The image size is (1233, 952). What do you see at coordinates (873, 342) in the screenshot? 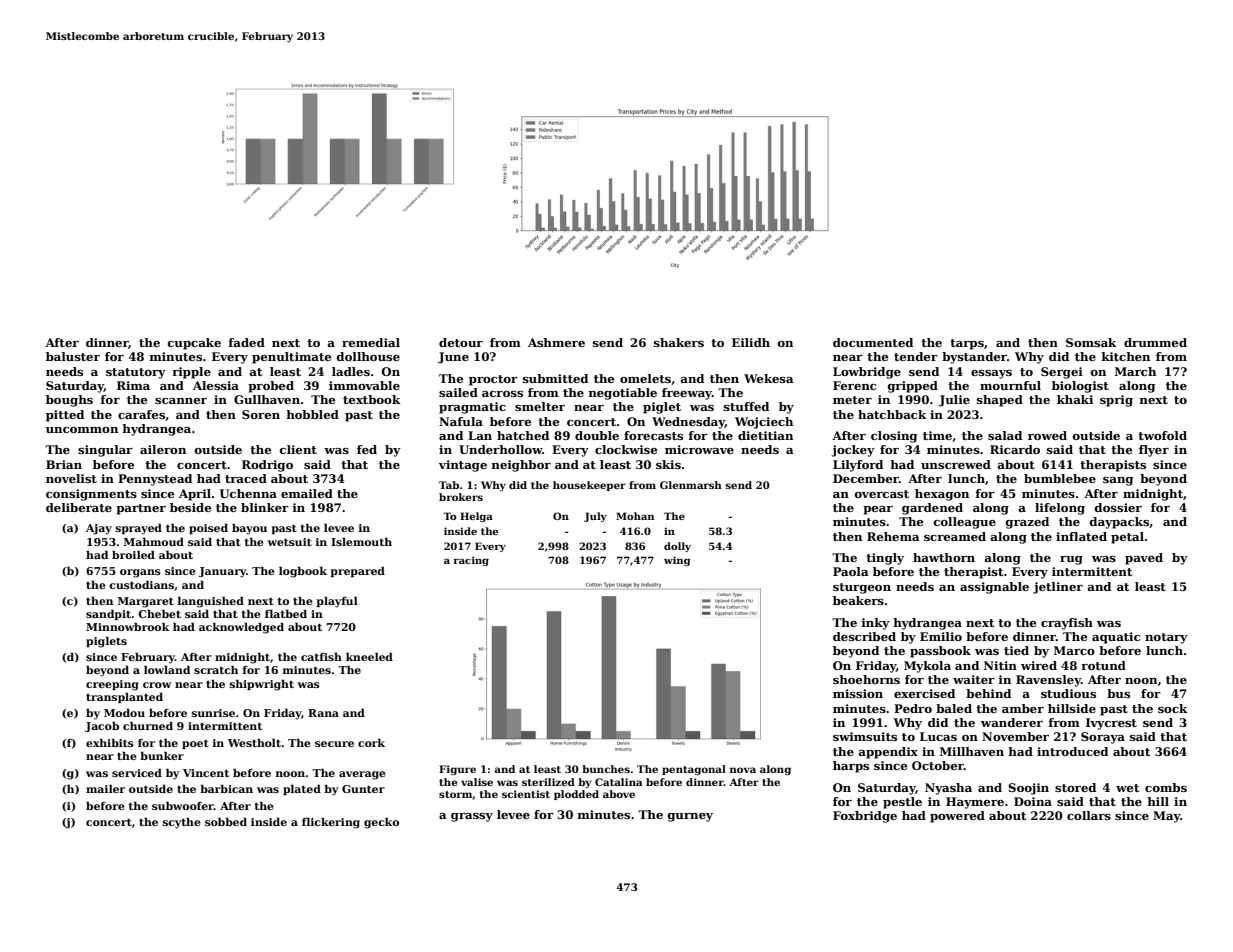
I see `documented` at bounding box center [873, 342].
